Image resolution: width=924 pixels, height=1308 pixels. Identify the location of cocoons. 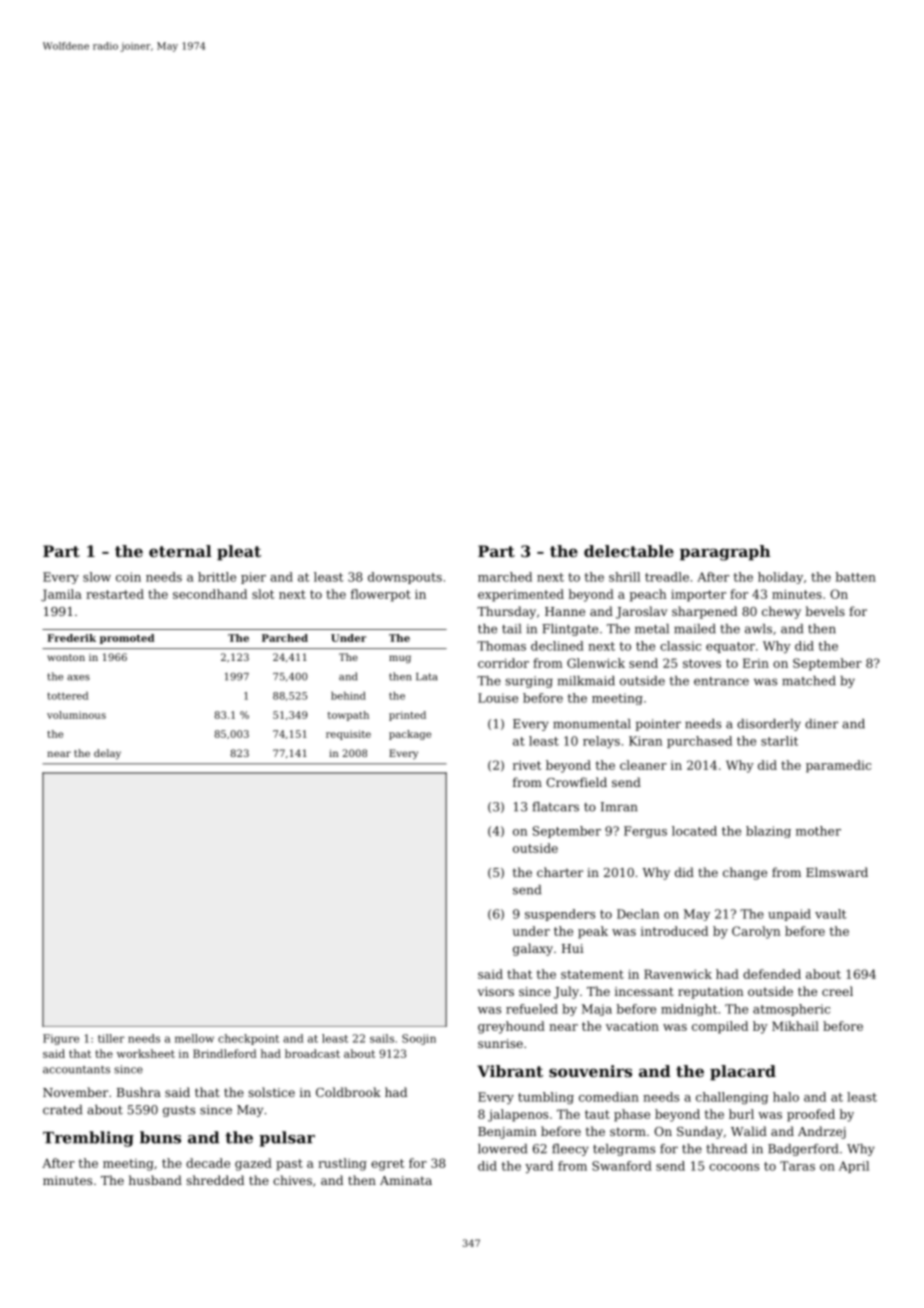
(734, 1167).
